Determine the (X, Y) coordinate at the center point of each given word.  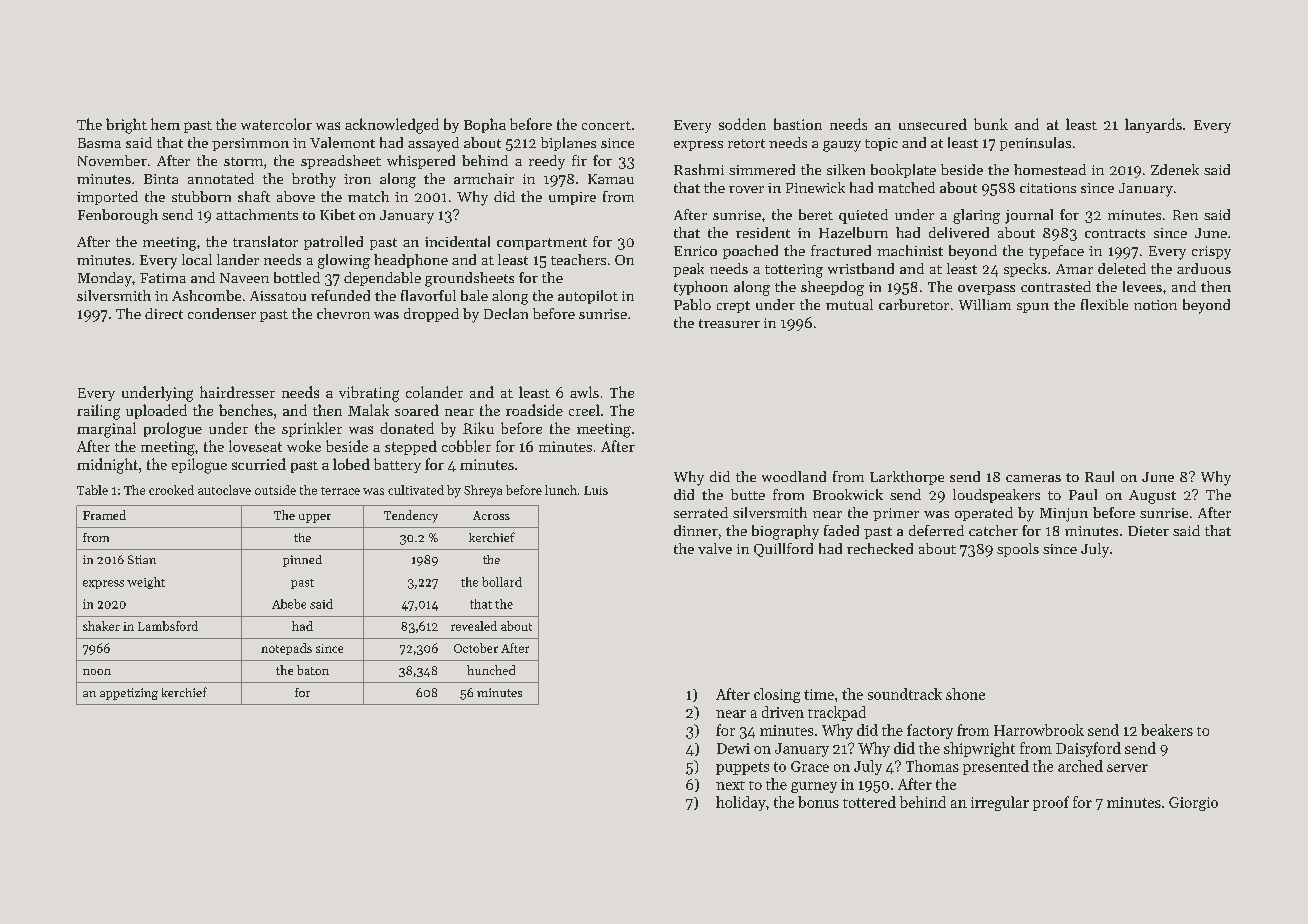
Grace (810, 766)
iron (357, 179)
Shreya (483, 491)
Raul (1099, 476)
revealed (474, 626)
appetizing (129, 694)
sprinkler (312, 429)
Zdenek (1175, 169)
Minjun (1064, 515)
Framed (104, 515)
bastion (798, 124)
